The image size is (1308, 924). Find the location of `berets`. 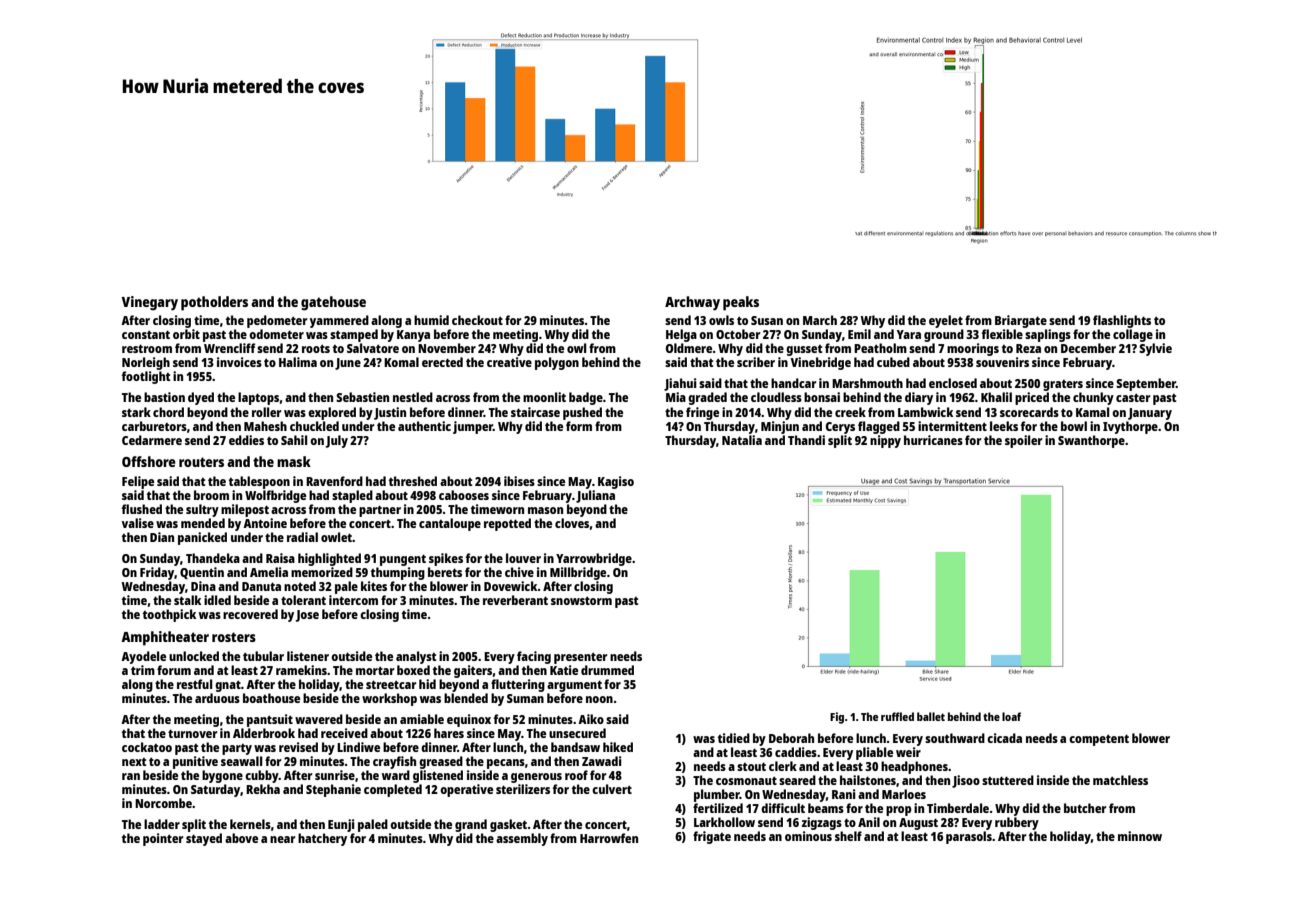

berets is located at coordinates (445, 572).
